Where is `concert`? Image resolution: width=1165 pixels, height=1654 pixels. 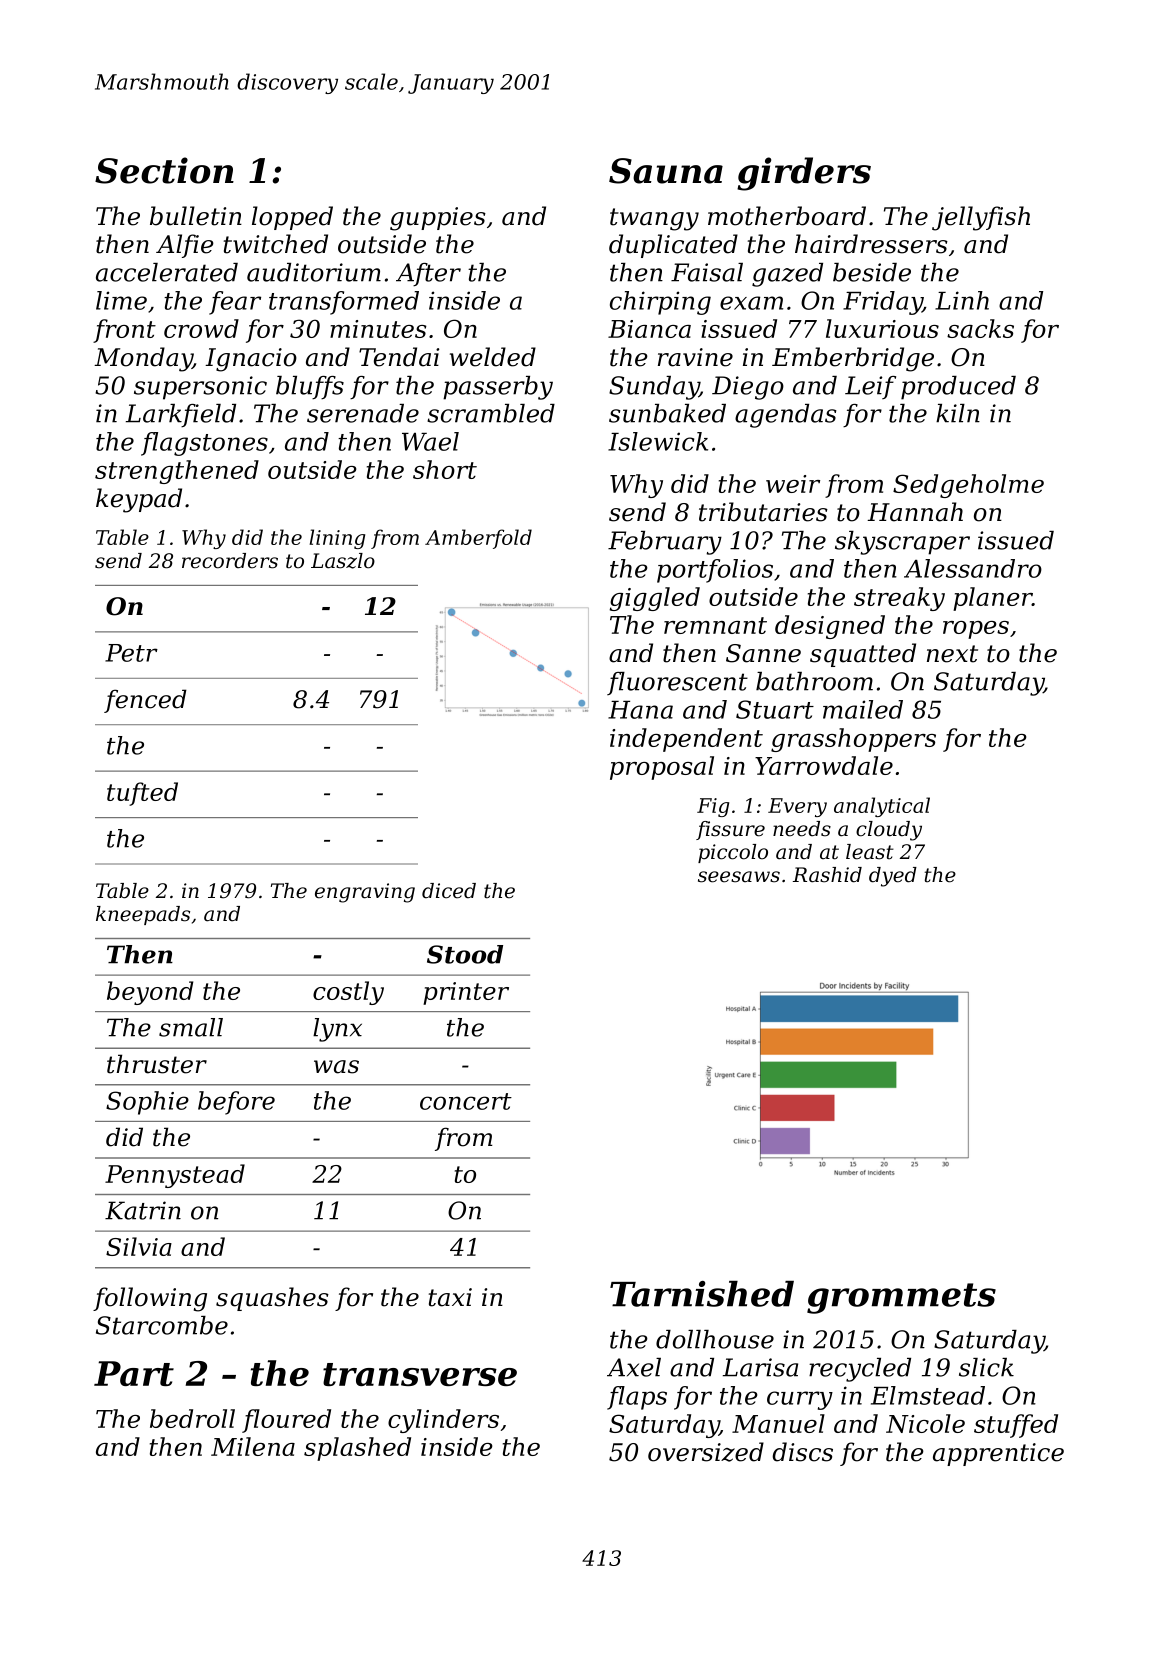 concert is located at coordinates (466, 1101).
